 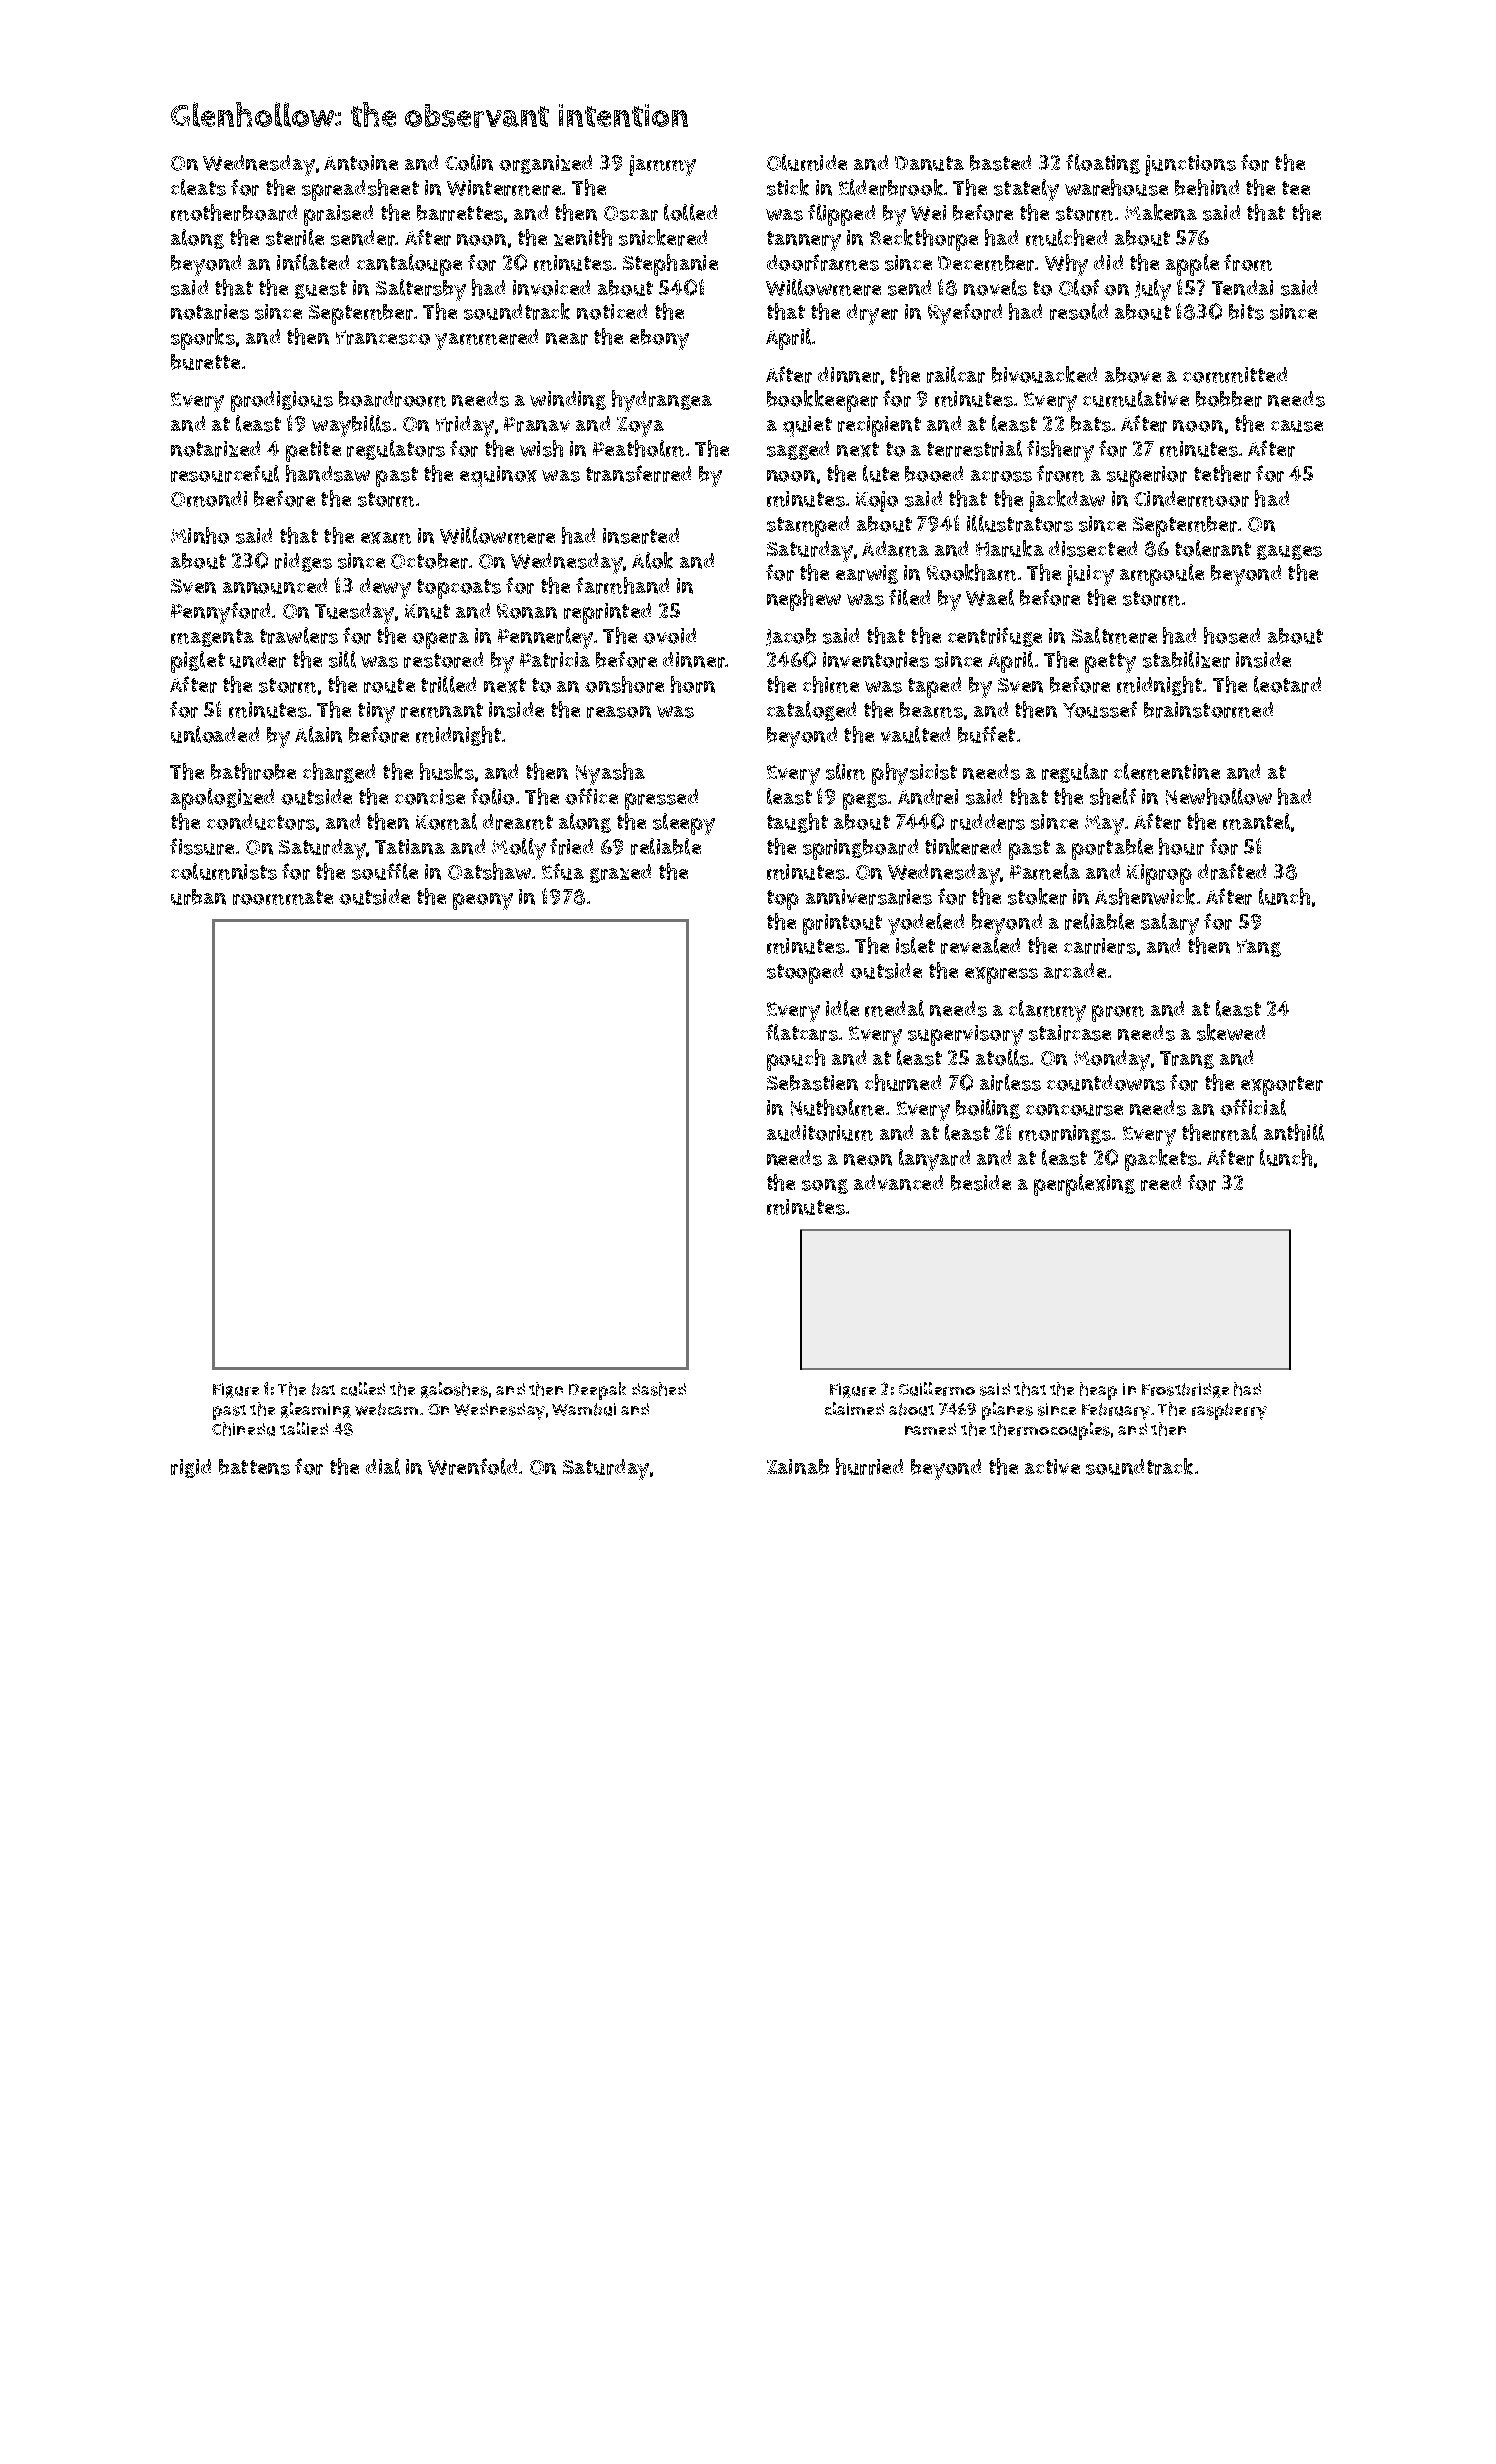 I want to click on floating, so click(x=1103, y=164).
